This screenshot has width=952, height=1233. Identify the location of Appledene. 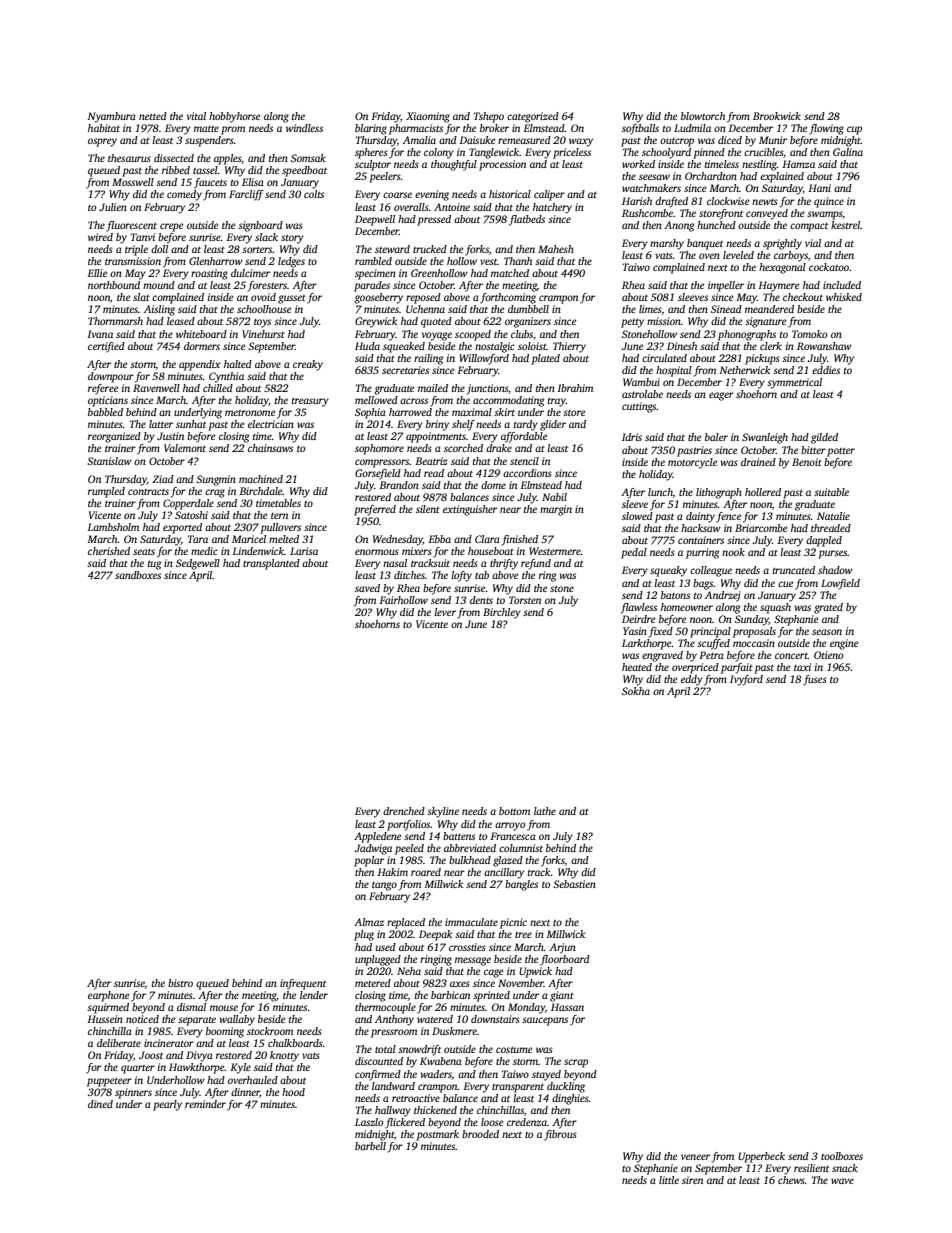
(377, 837).
